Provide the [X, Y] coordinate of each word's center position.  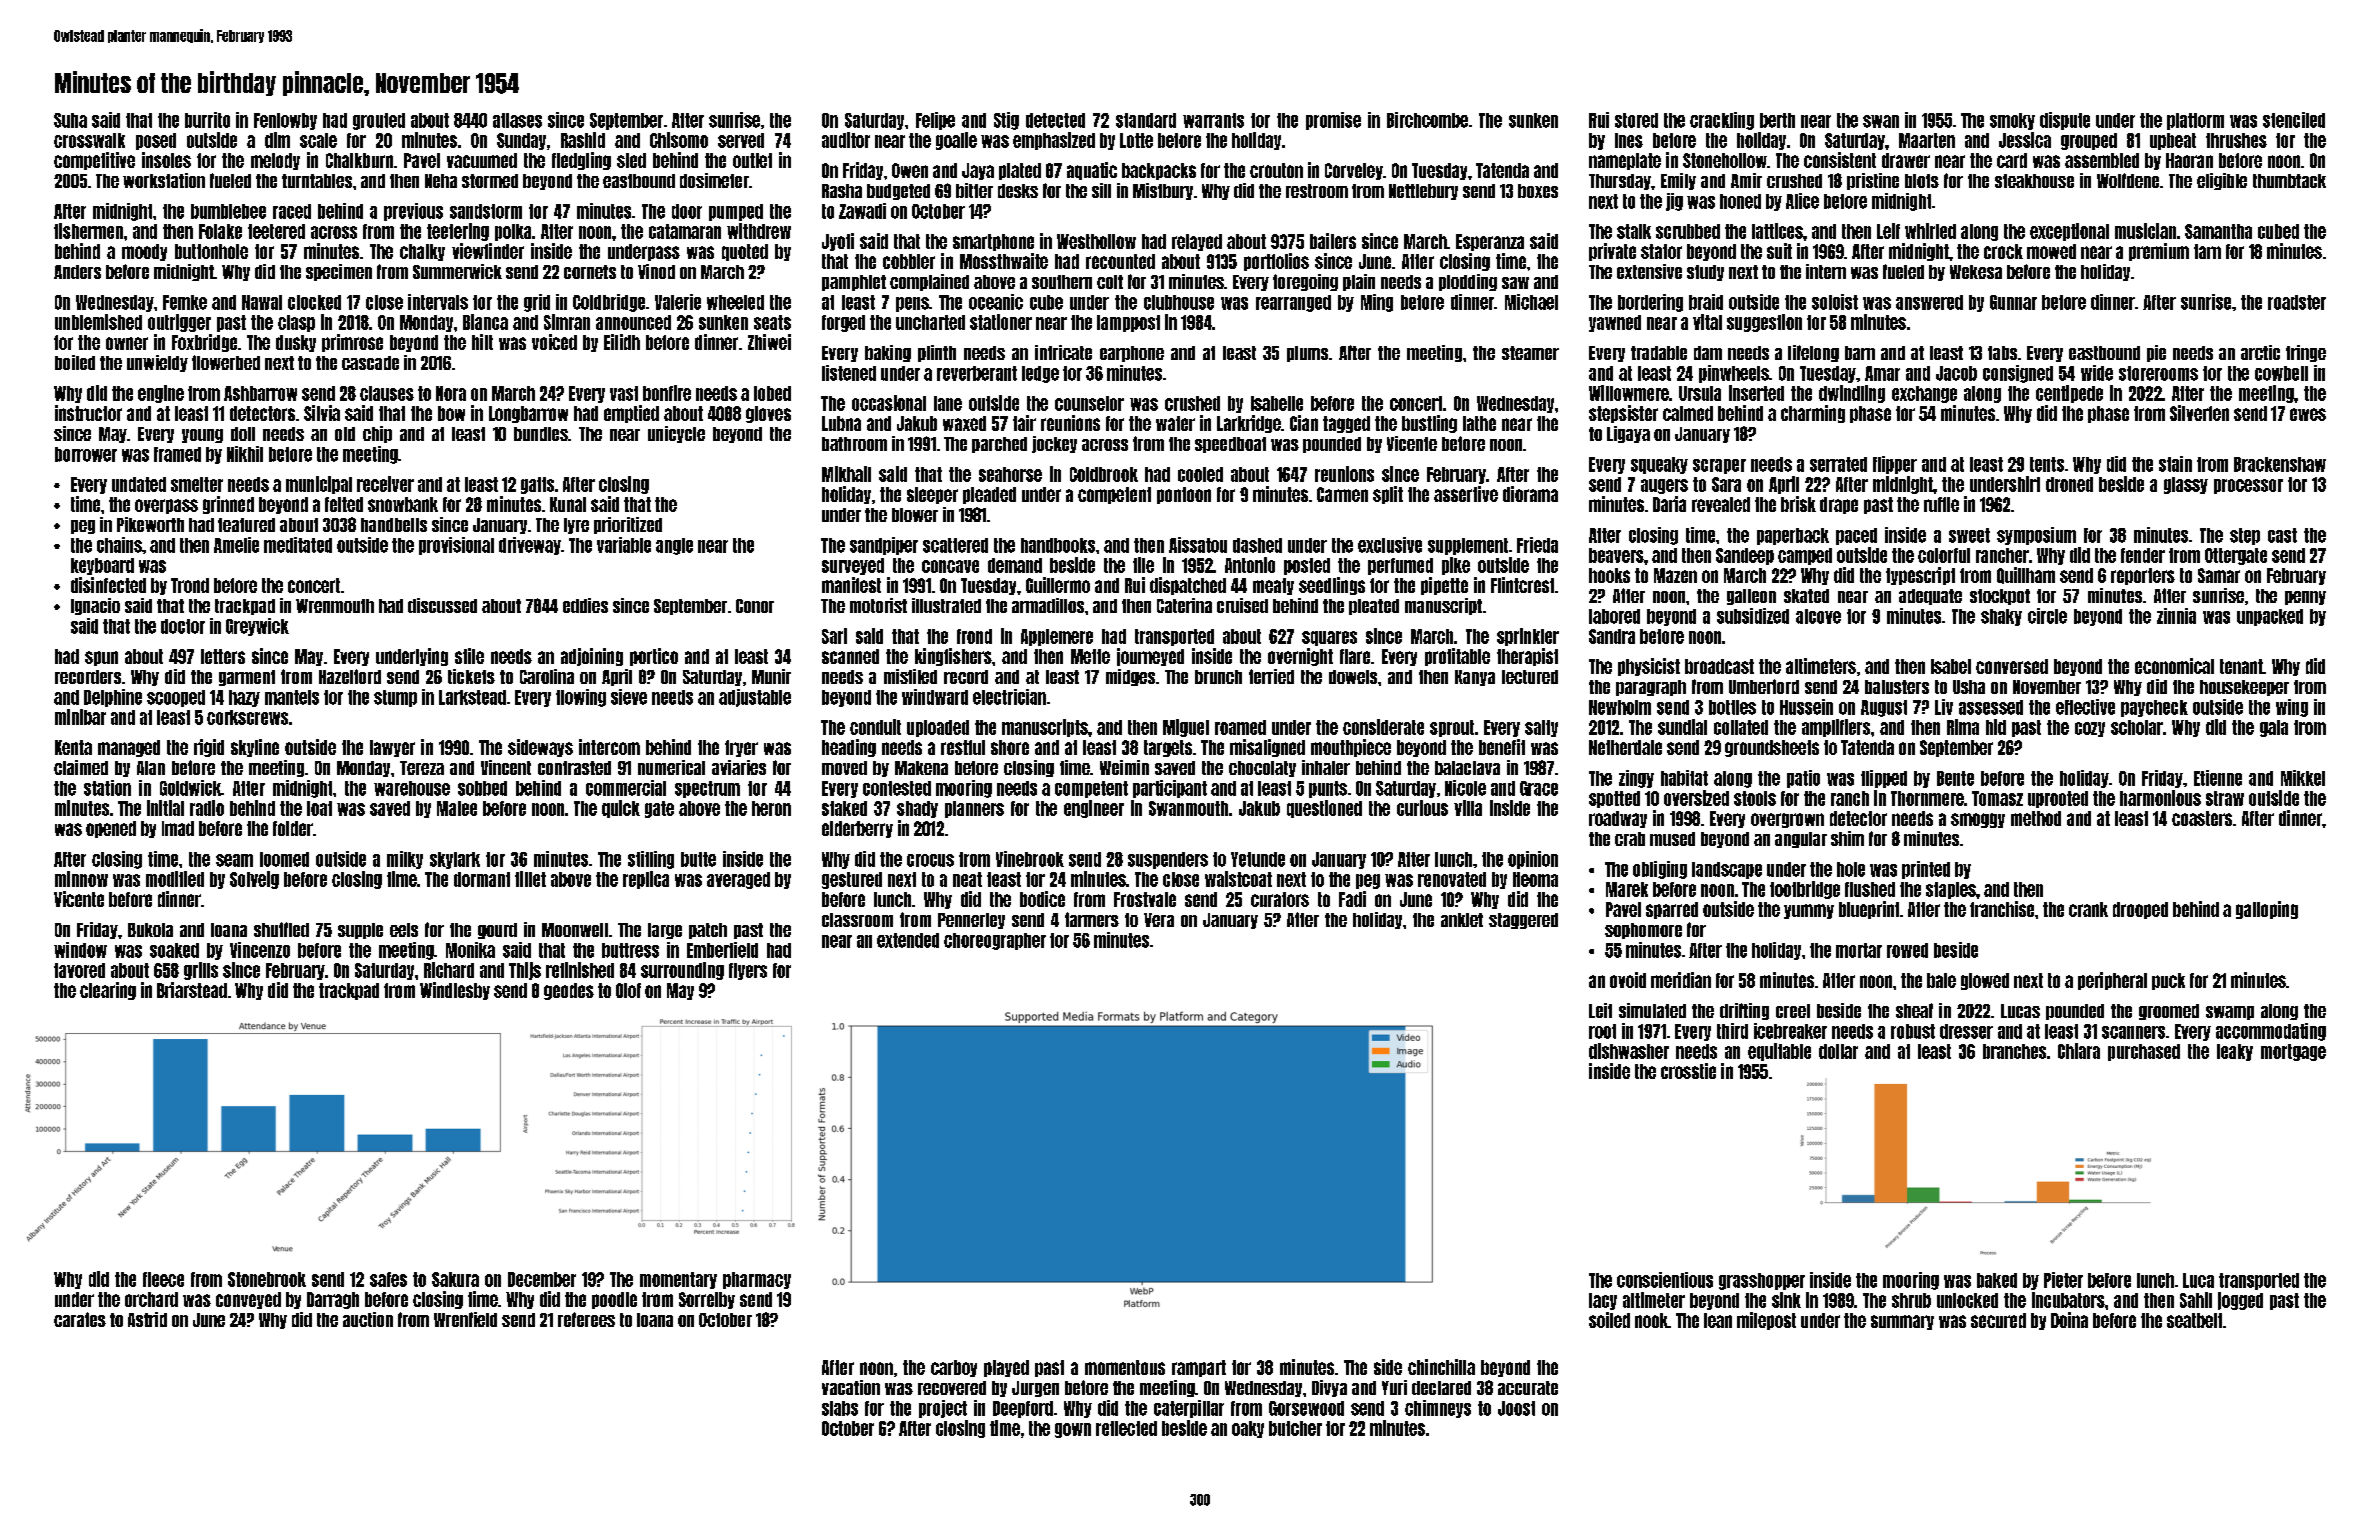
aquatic [1092, 171]
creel [1793, 1011]
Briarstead [192, 990]
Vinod [656, 271]
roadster [2297, 302]
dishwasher [1629, 1051]
